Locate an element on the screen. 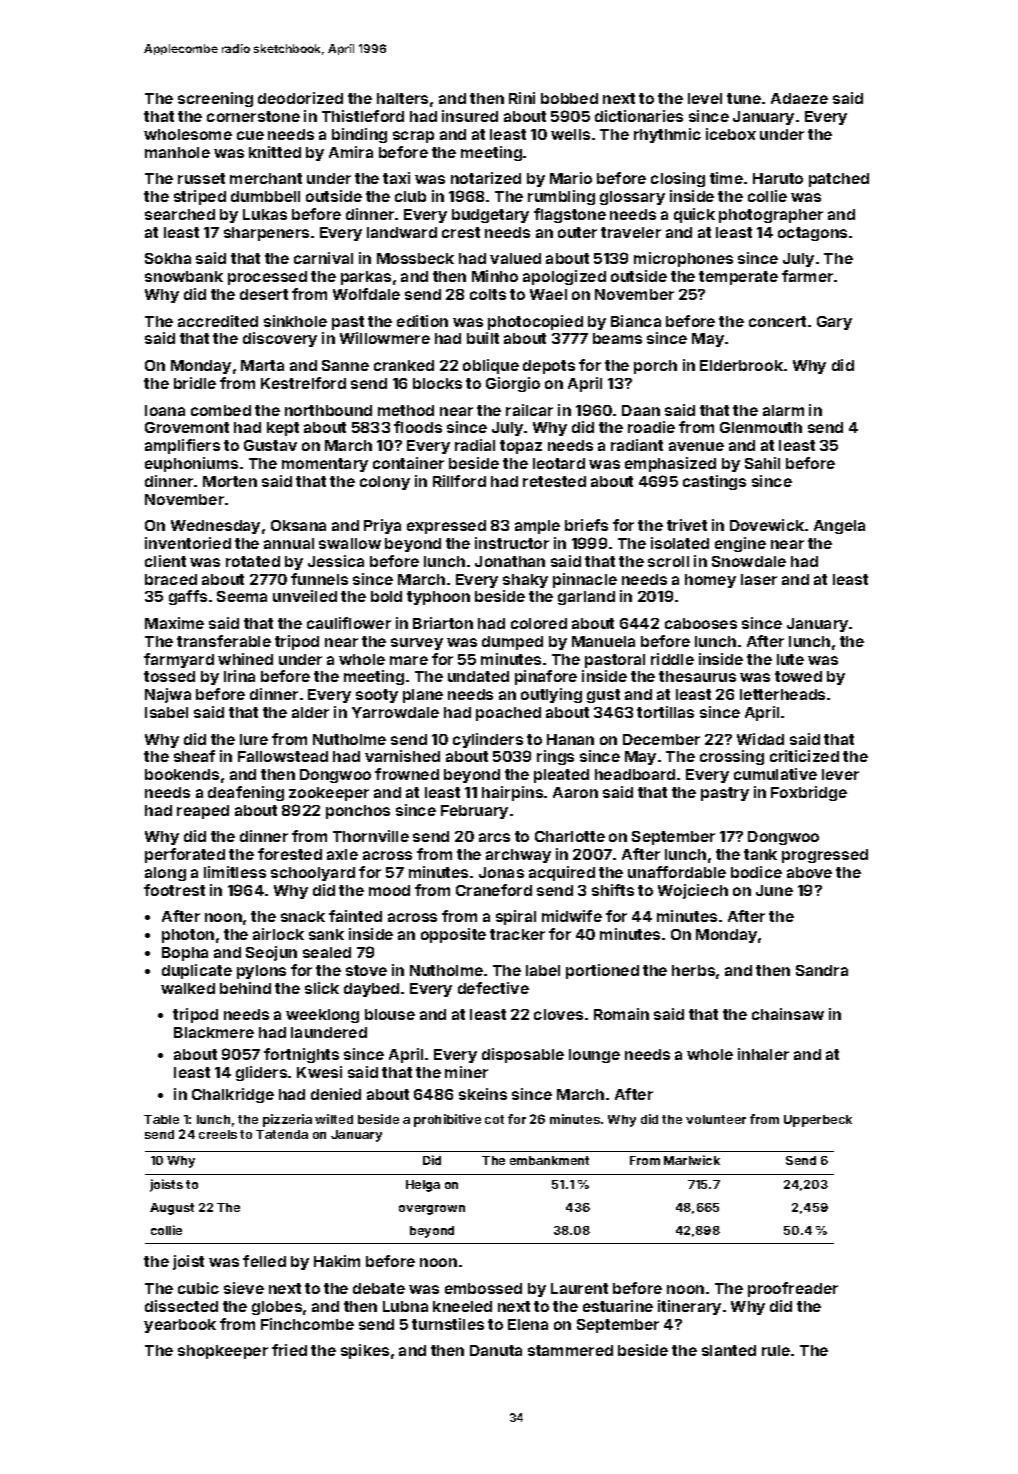 The image size is (1018, 1474). shopkeeper is located at coordinates (223, 1352).
